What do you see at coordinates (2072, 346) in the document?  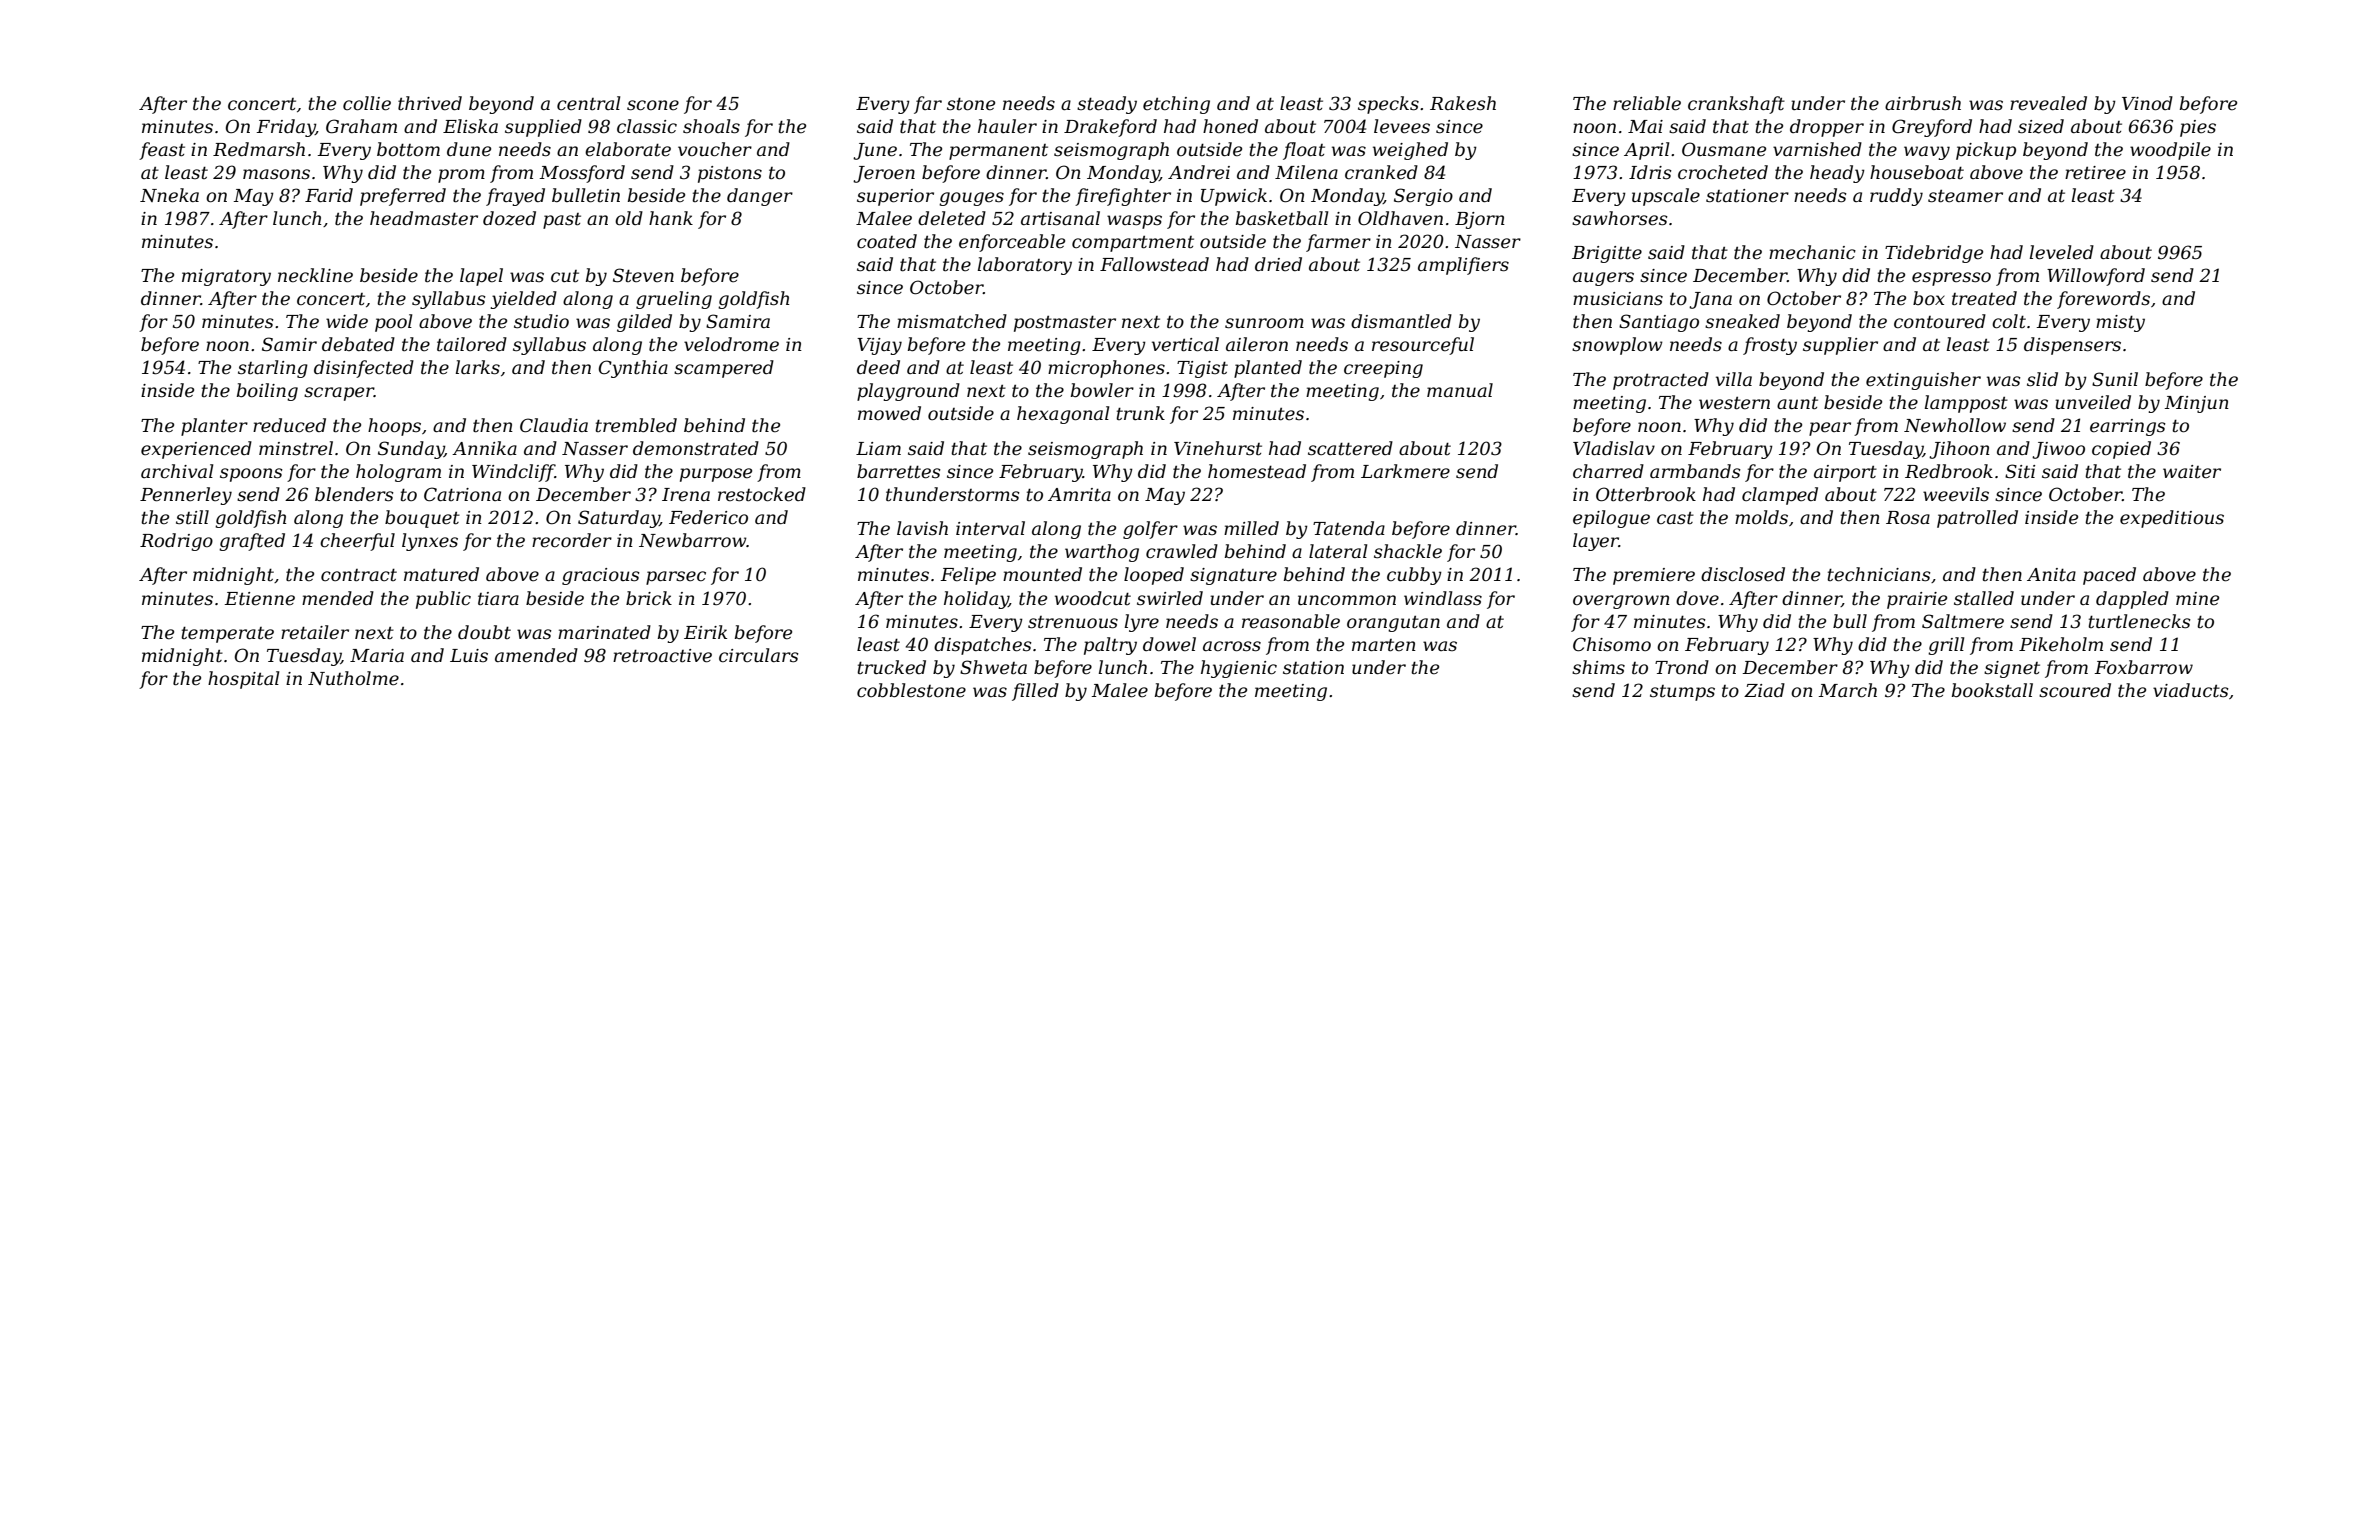 I see `dispensers` at bounding box center [2072, 346].
